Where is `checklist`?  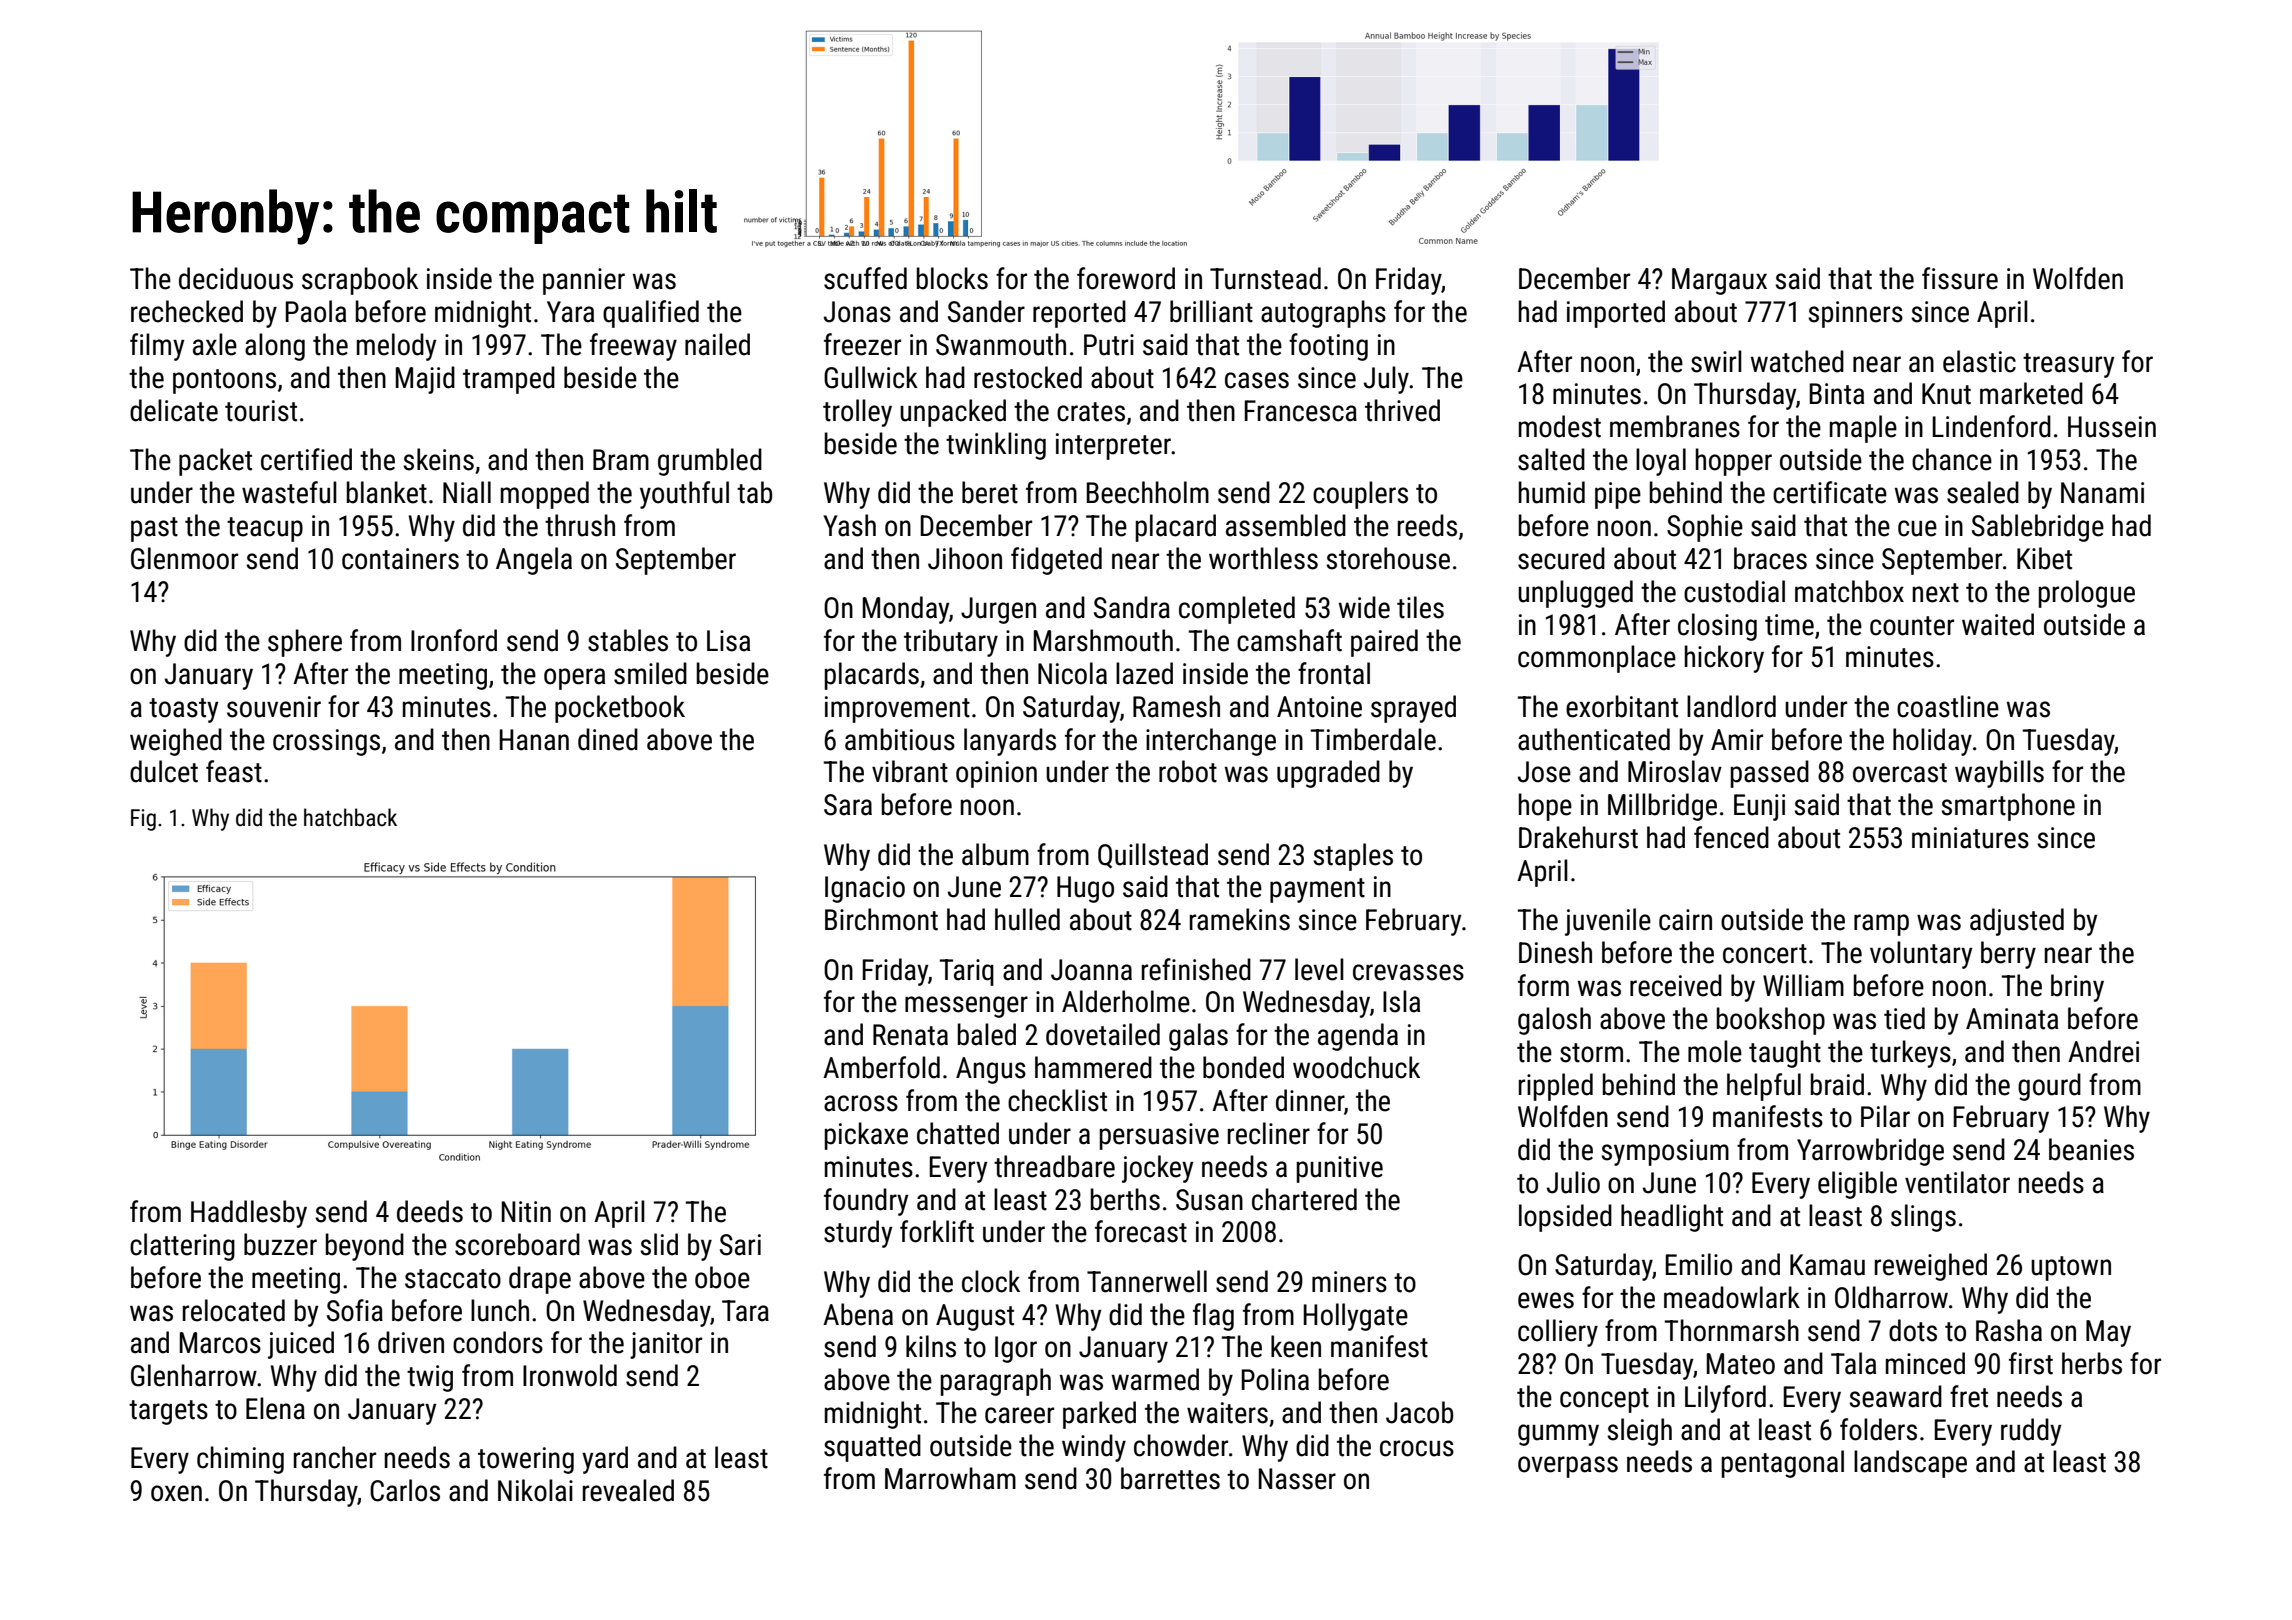 checklist is located at coordinates (1057, 1100).
